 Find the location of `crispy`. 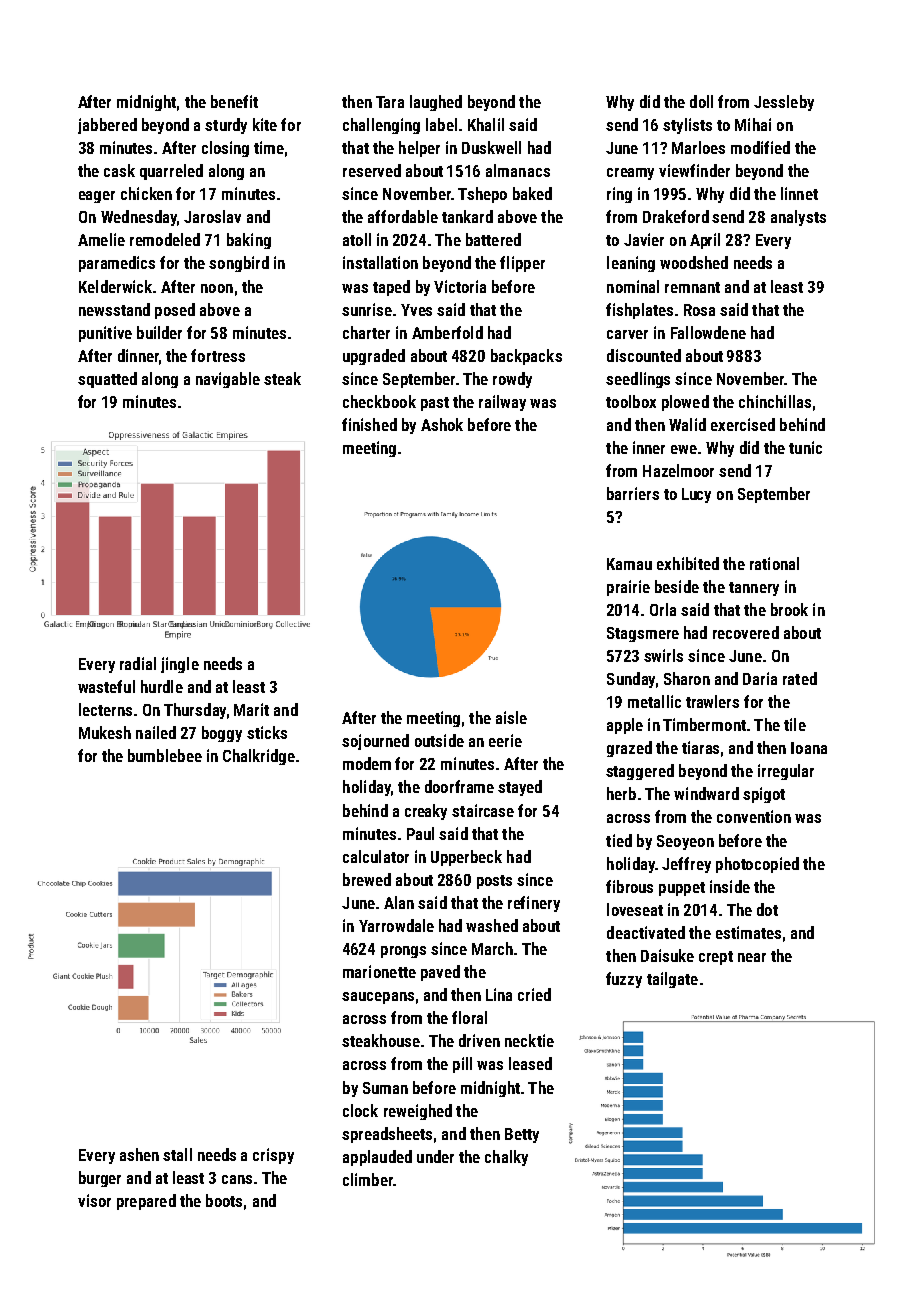

crispy is located at coordinates (273, 1156).
